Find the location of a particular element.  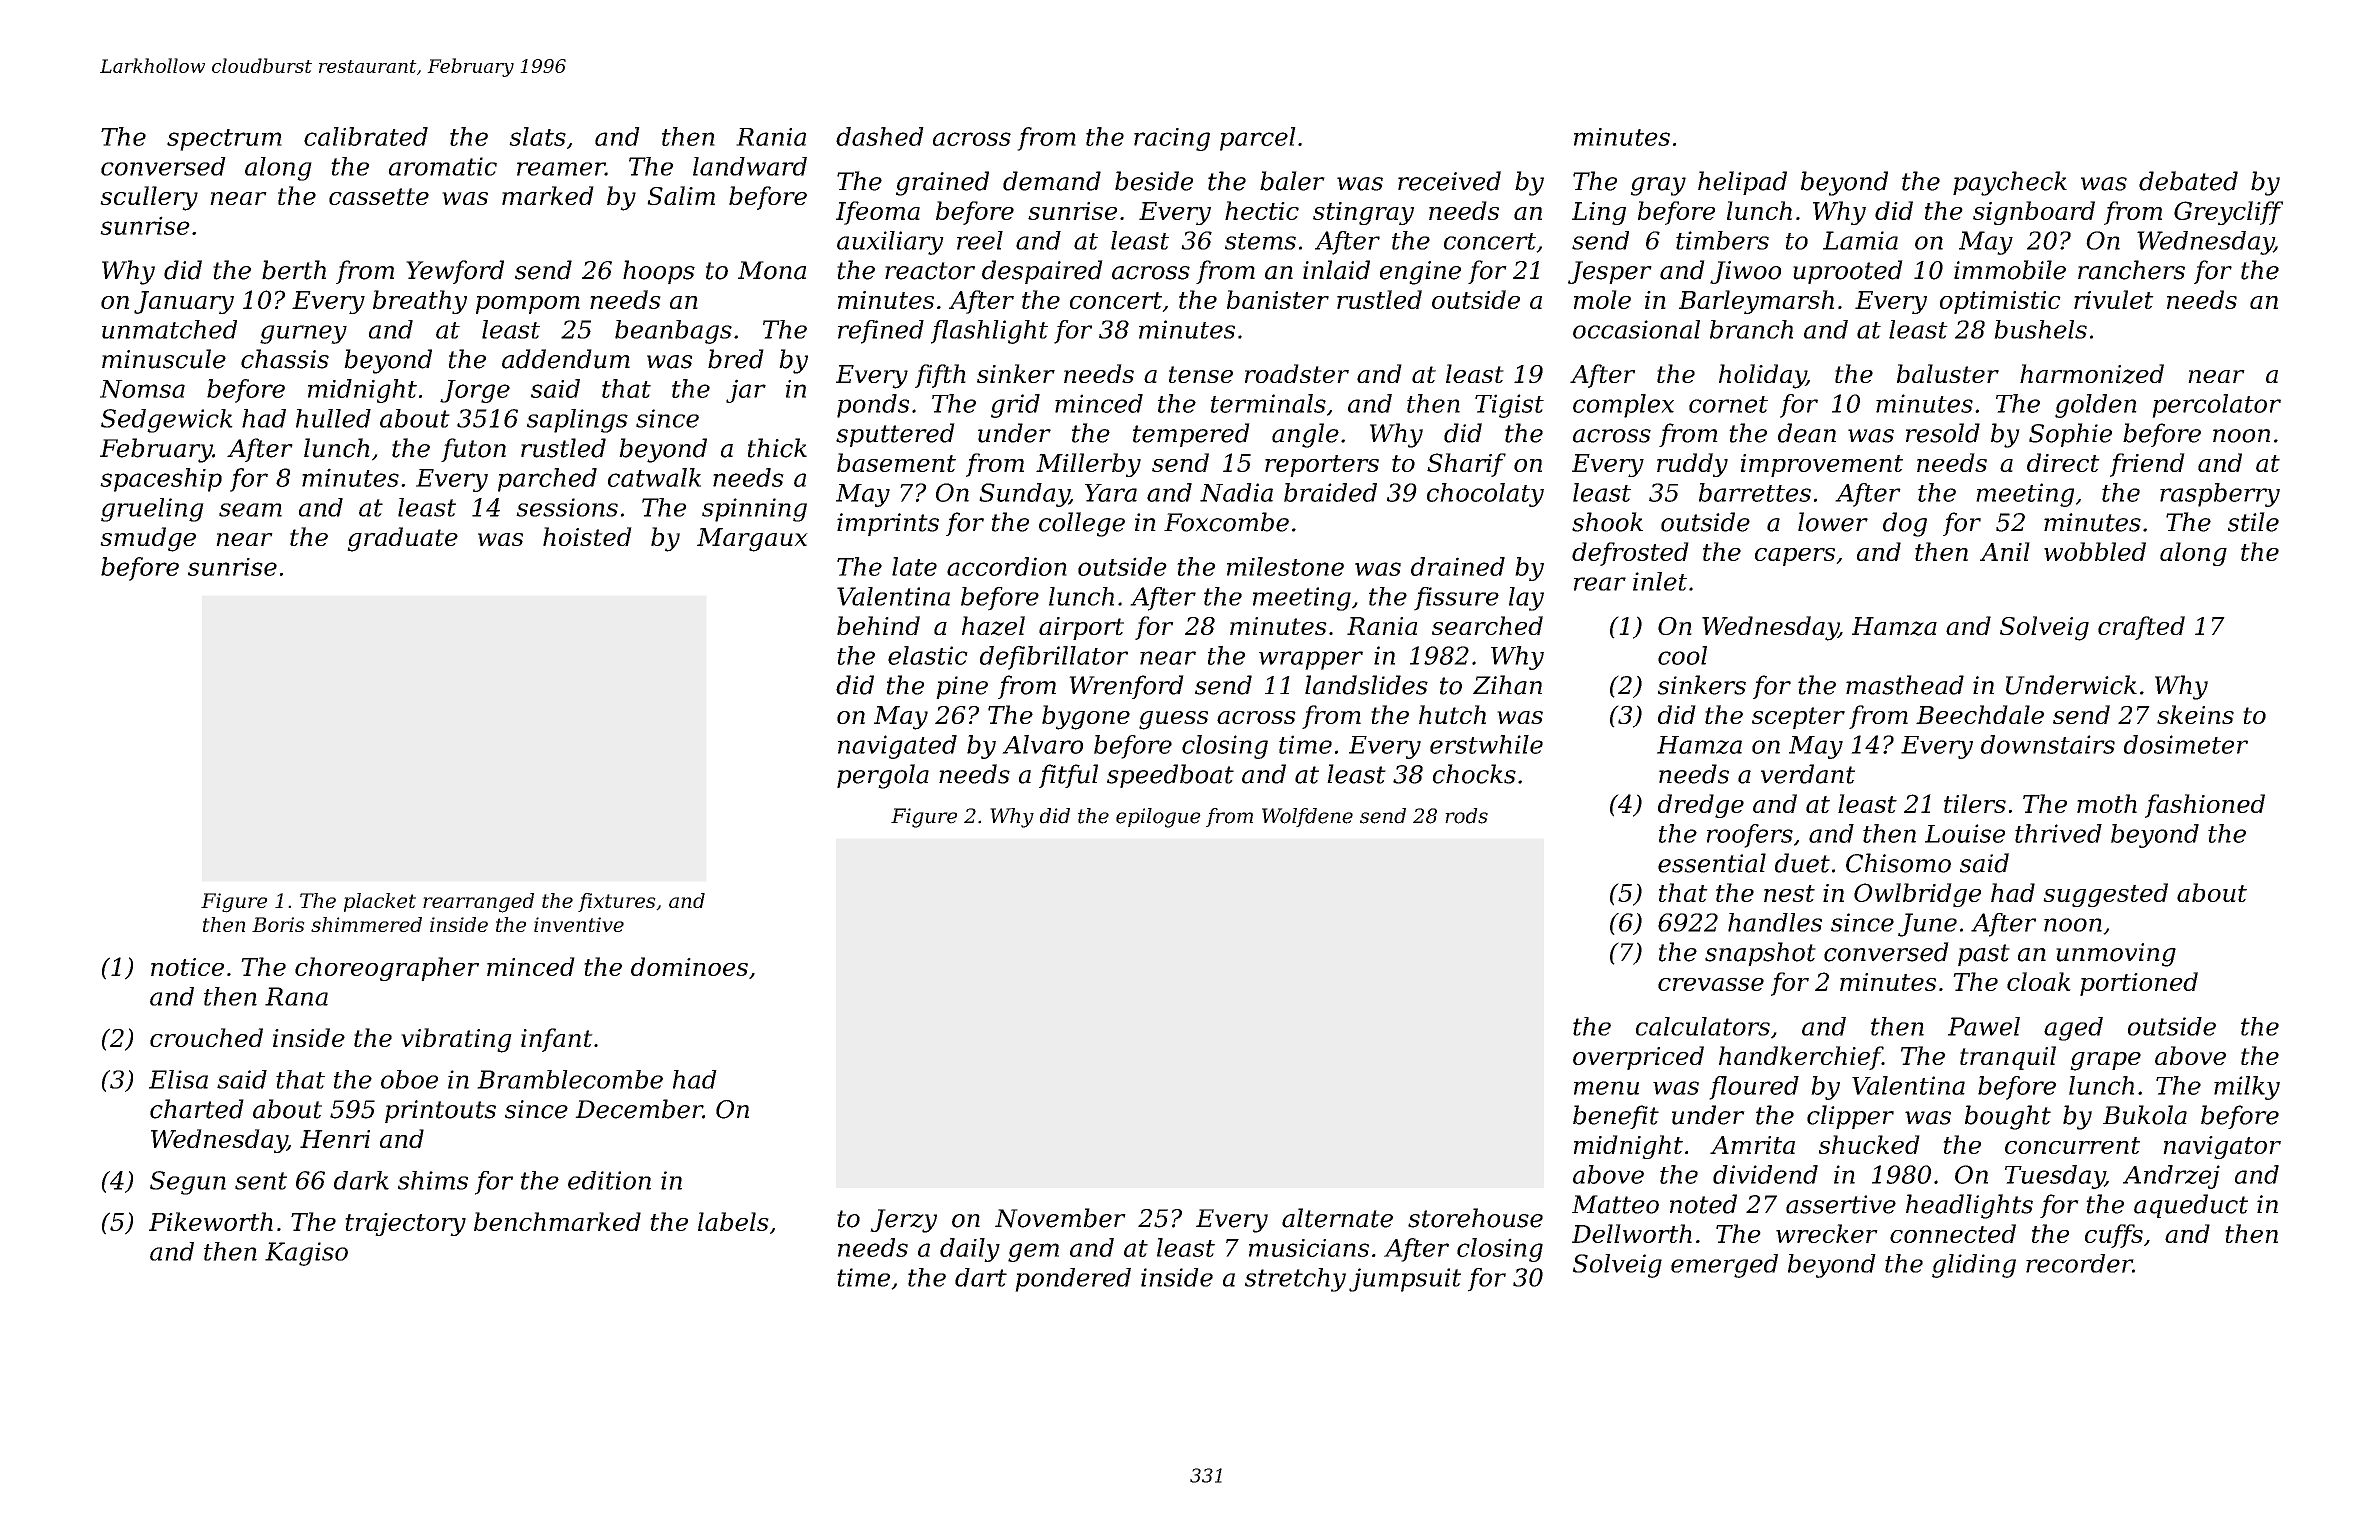

Wolfdene is located at coordinates (1307, 817).
